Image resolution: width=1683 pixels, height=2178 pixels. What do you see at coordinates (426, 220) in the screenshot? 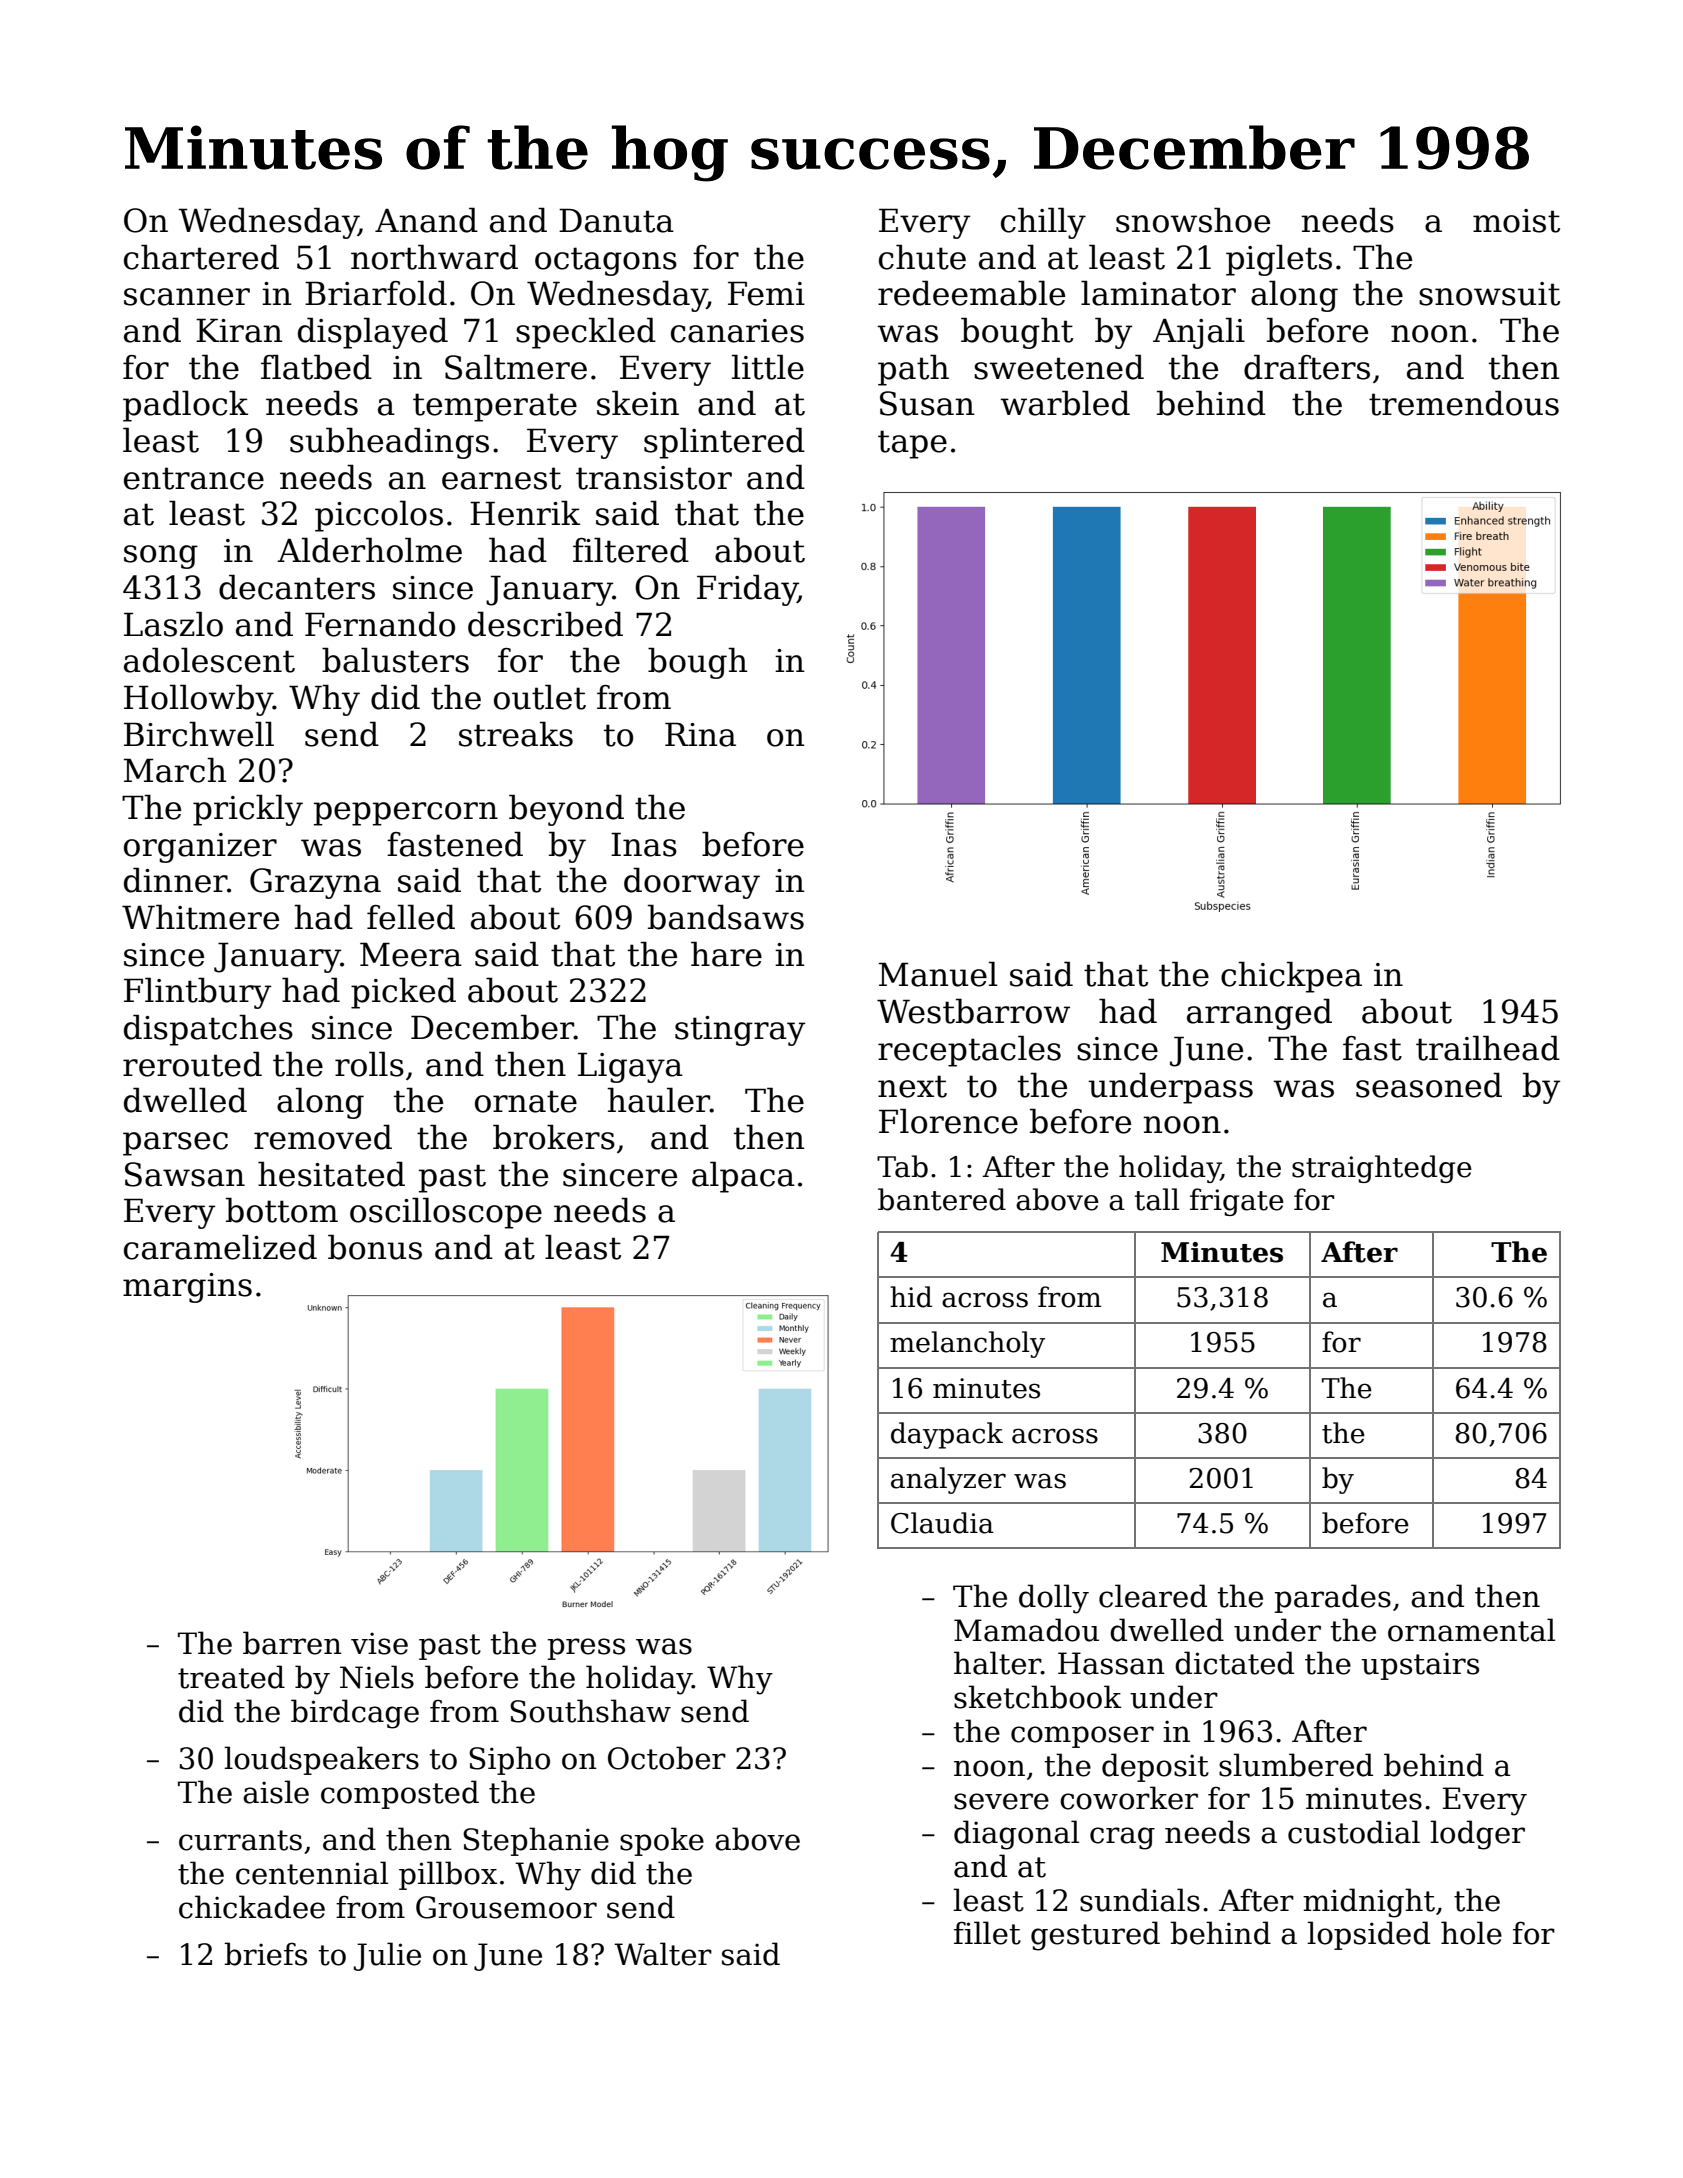
I see `Anand` at bounding box center [426, 220].
